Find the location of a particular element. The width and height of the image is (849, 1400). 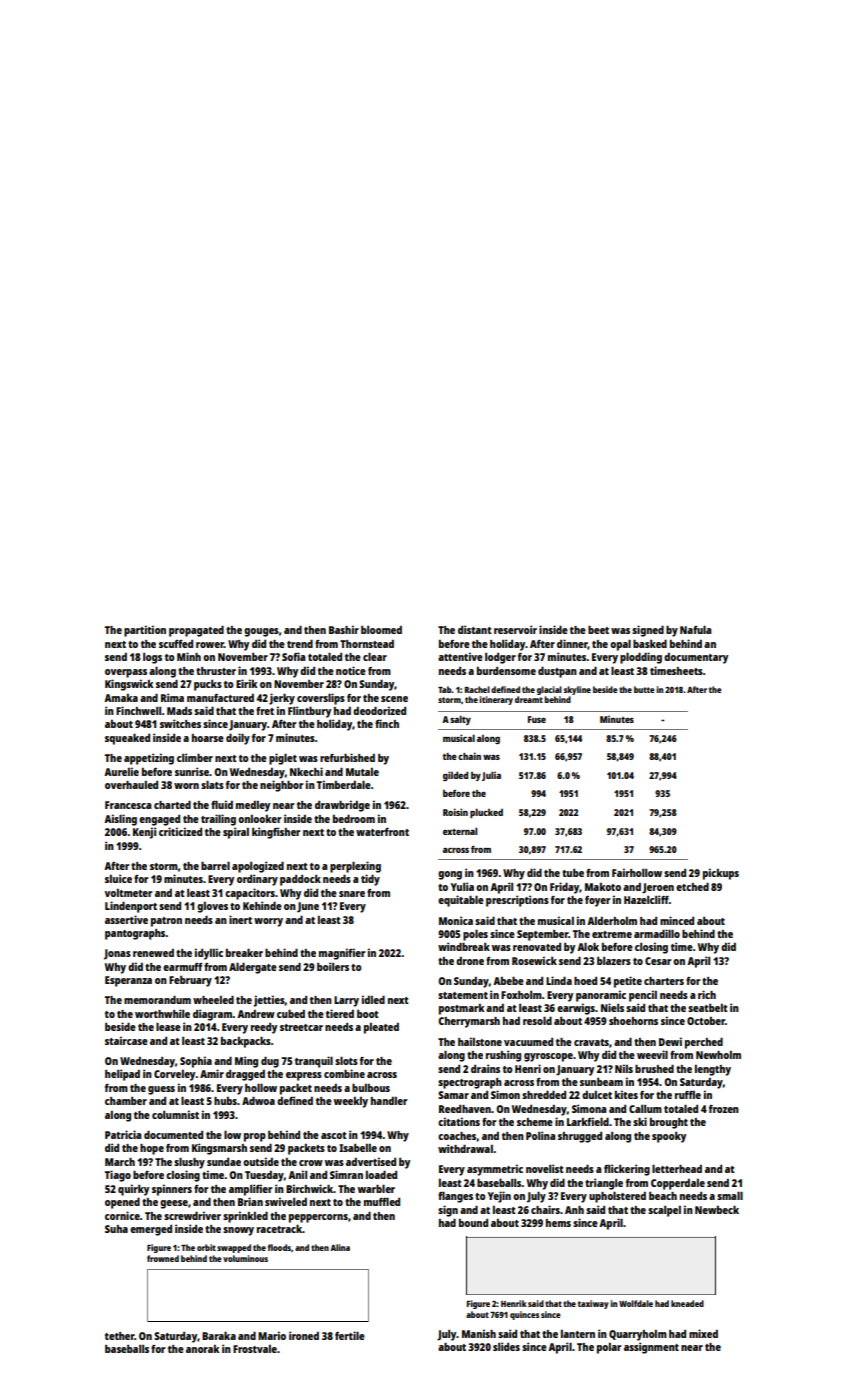

shrugged is located at coordinates (580, 1137).
